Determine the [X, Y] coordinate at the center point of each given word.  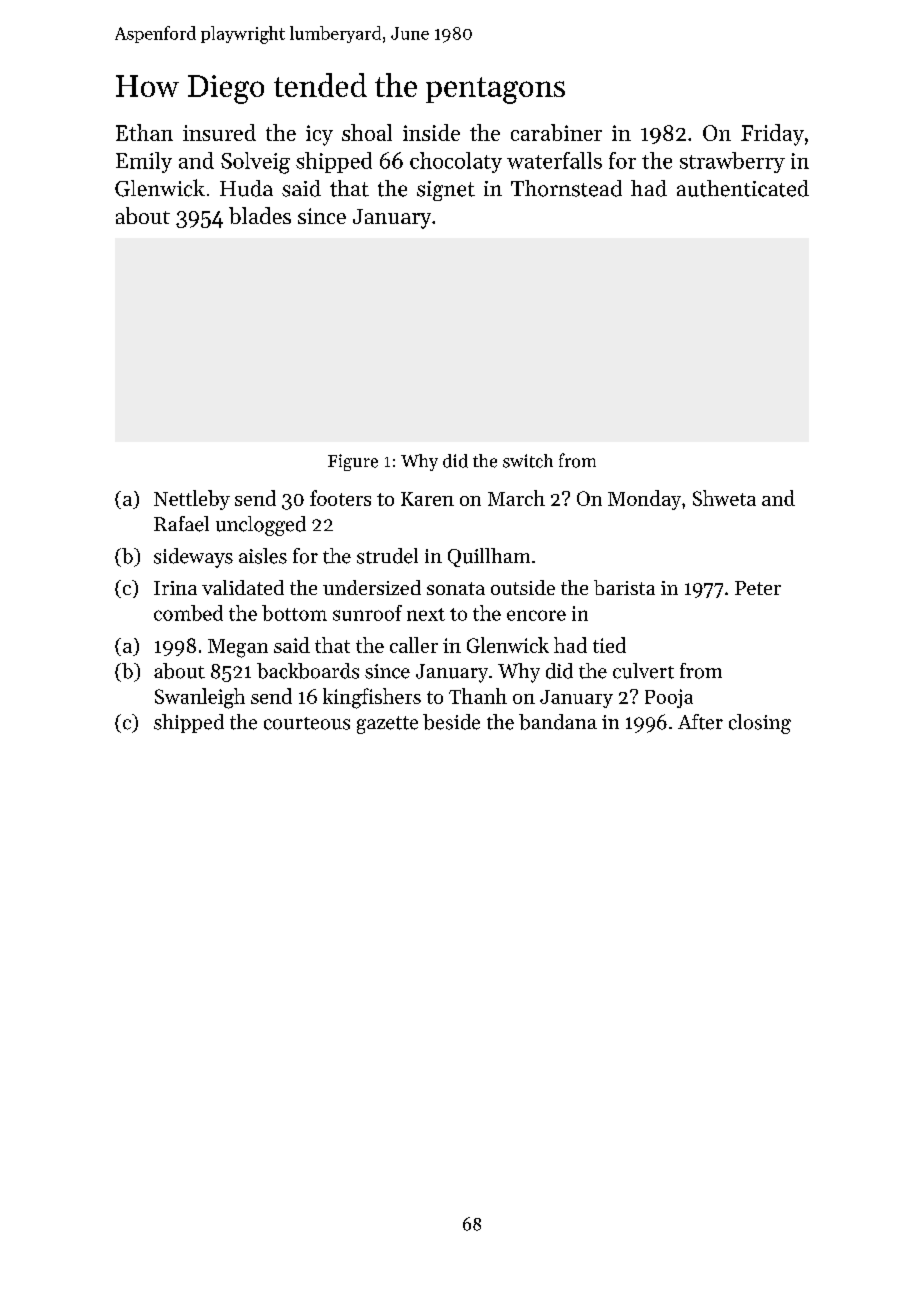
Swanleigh [200, 698]
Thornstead [566, 188]
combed [188, 613]
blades [260, 215]
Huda [246, 188]
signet [446, 191]
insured [219, 132]
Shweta [724, 498]
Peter [758, 588]
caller [414, 645]
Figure [353, 462]
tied [609, 645]
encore [536, 615]
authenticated [743, 188]
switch [528, 461]
